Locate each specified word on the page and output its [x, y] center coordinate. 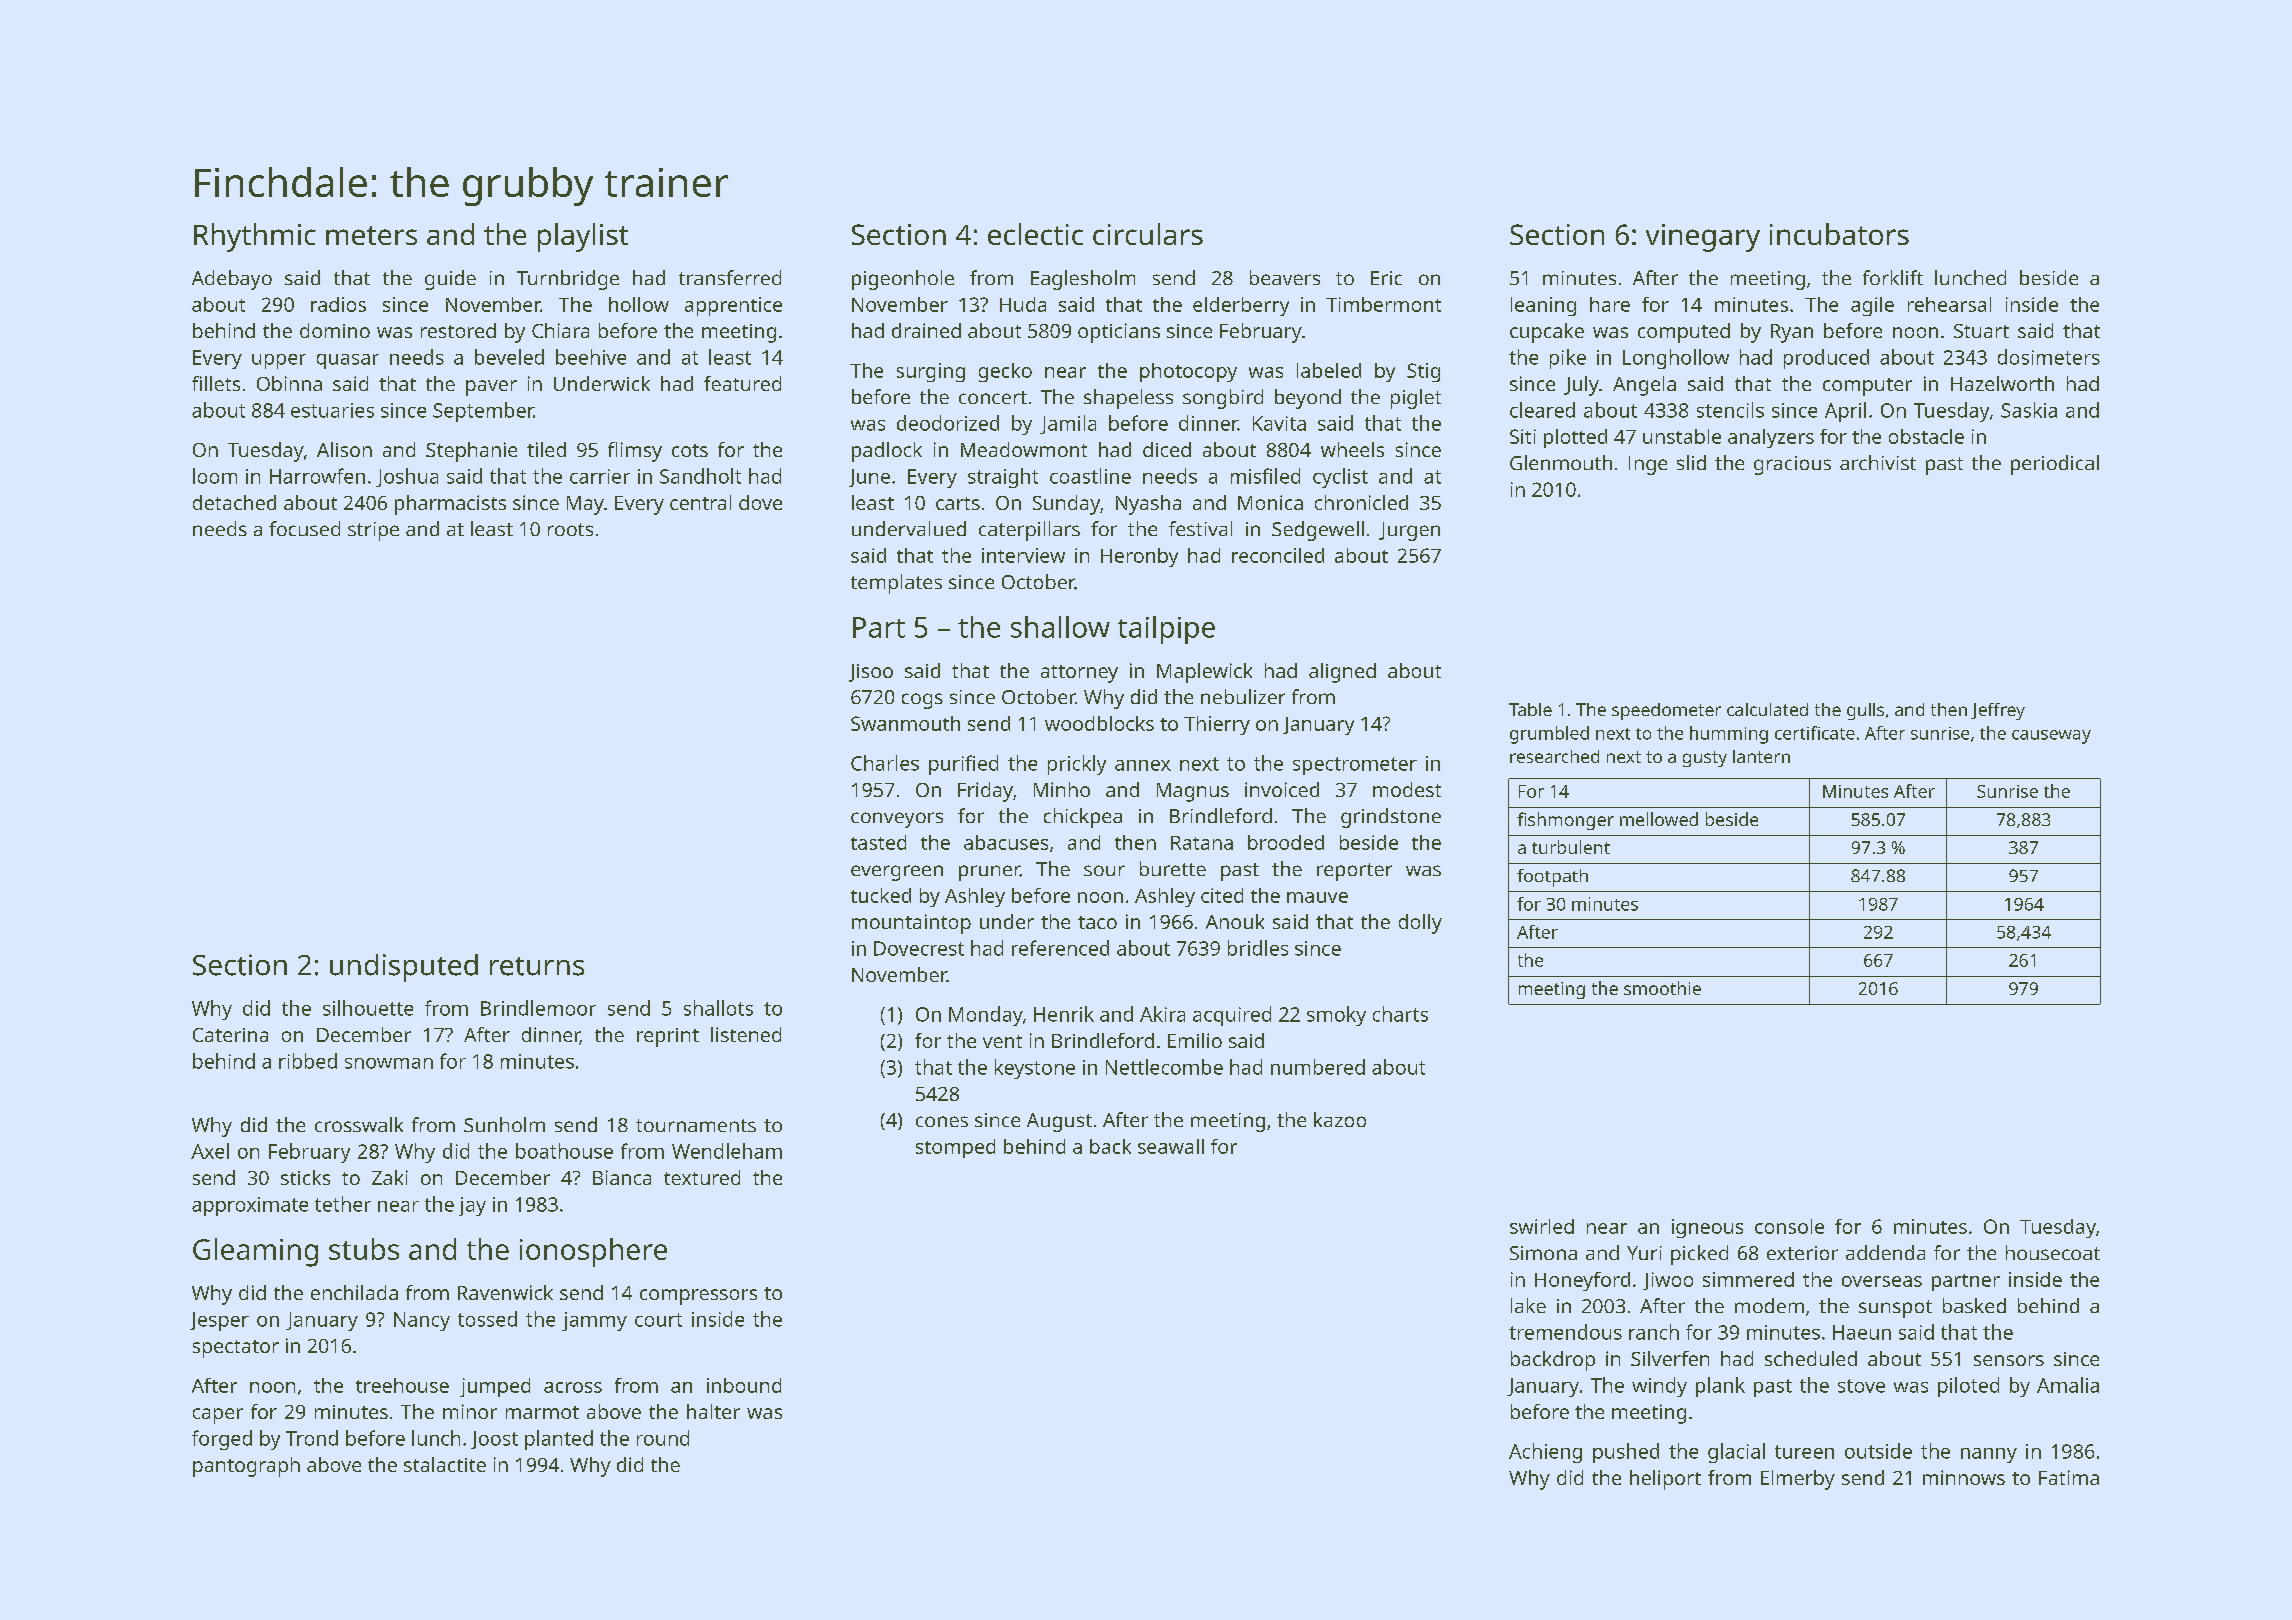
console [1789, 1226]
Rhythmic [255, 237]
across [573, 1387]
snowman [389, 1063]
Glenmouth [1561, 462]
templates [896, 584]
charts [1400, 1014]
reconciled [1278, 555]
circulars [1148, 234]
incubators [1839, 234]
